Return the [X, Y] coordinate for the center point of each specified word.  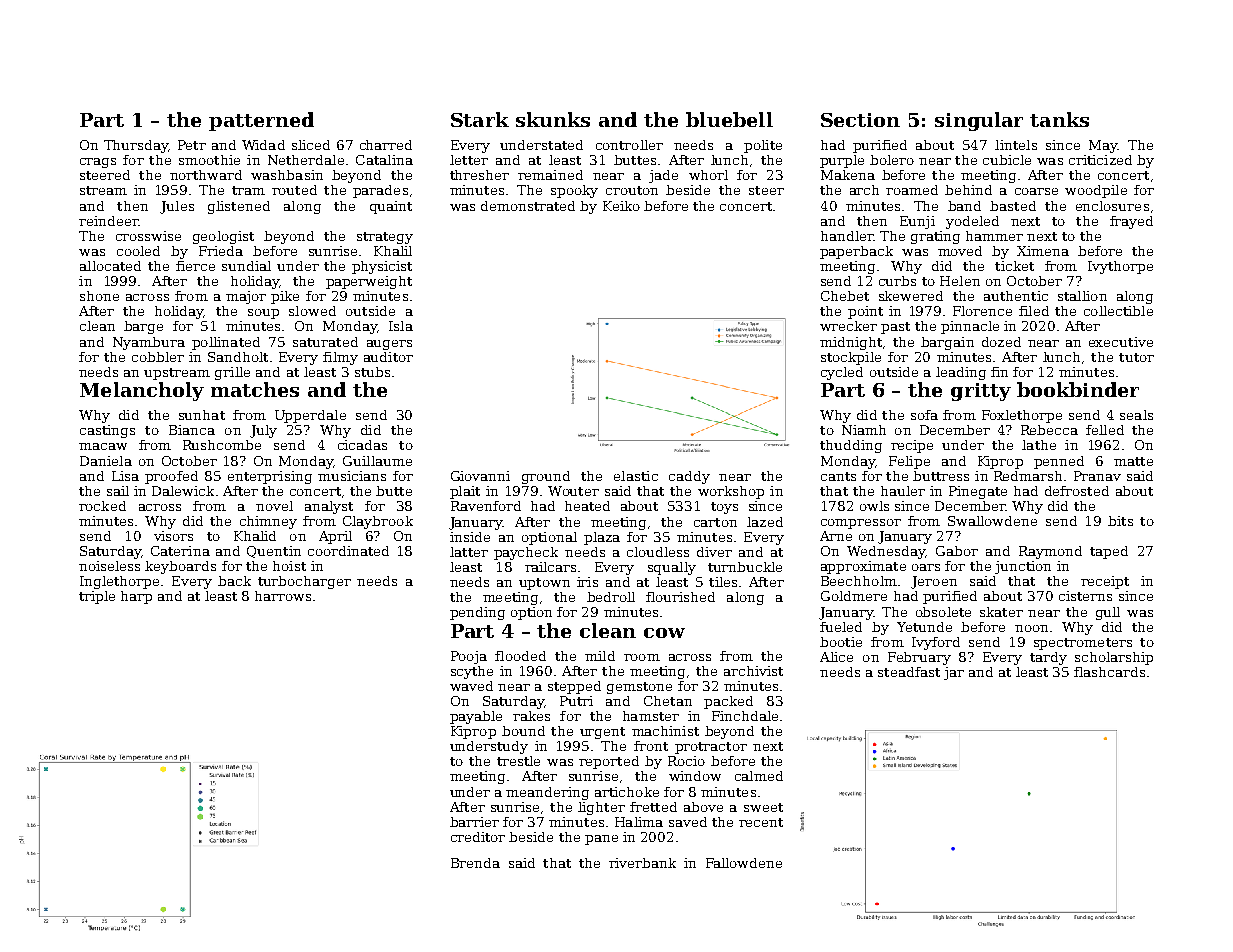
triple [97, 597]
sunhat [202, 415]
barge [143, 327]
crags [98, 163]
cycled [842, 373]
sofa [924, 415]
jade [663, 176]
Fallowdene [744, 863]
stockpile [851, 358]
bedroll [611, 597]
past [895, 328]
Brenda [475, 863]
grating [935, 237]
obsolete [943, 612]
